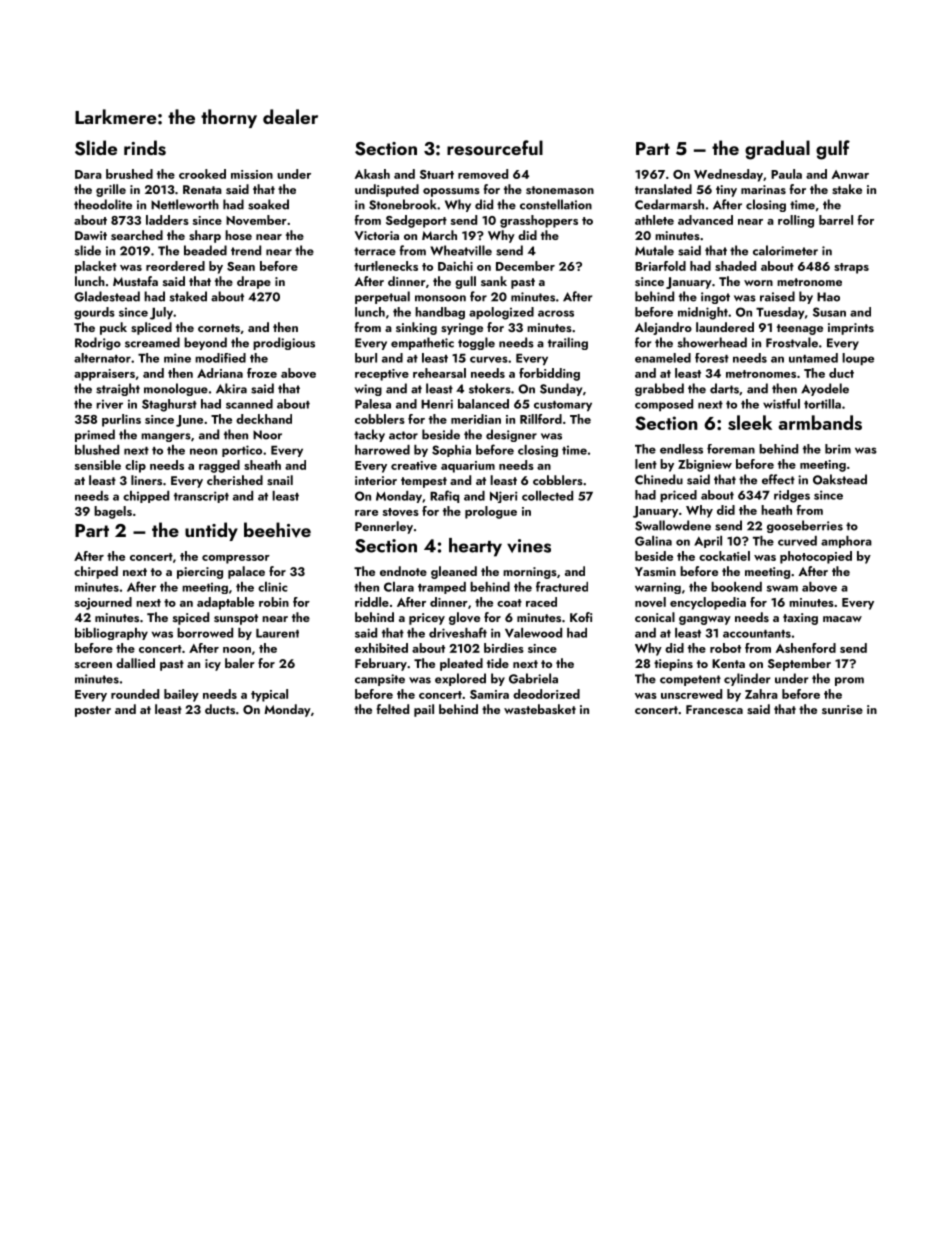  I want to click on macaw, so click(842, 619).
